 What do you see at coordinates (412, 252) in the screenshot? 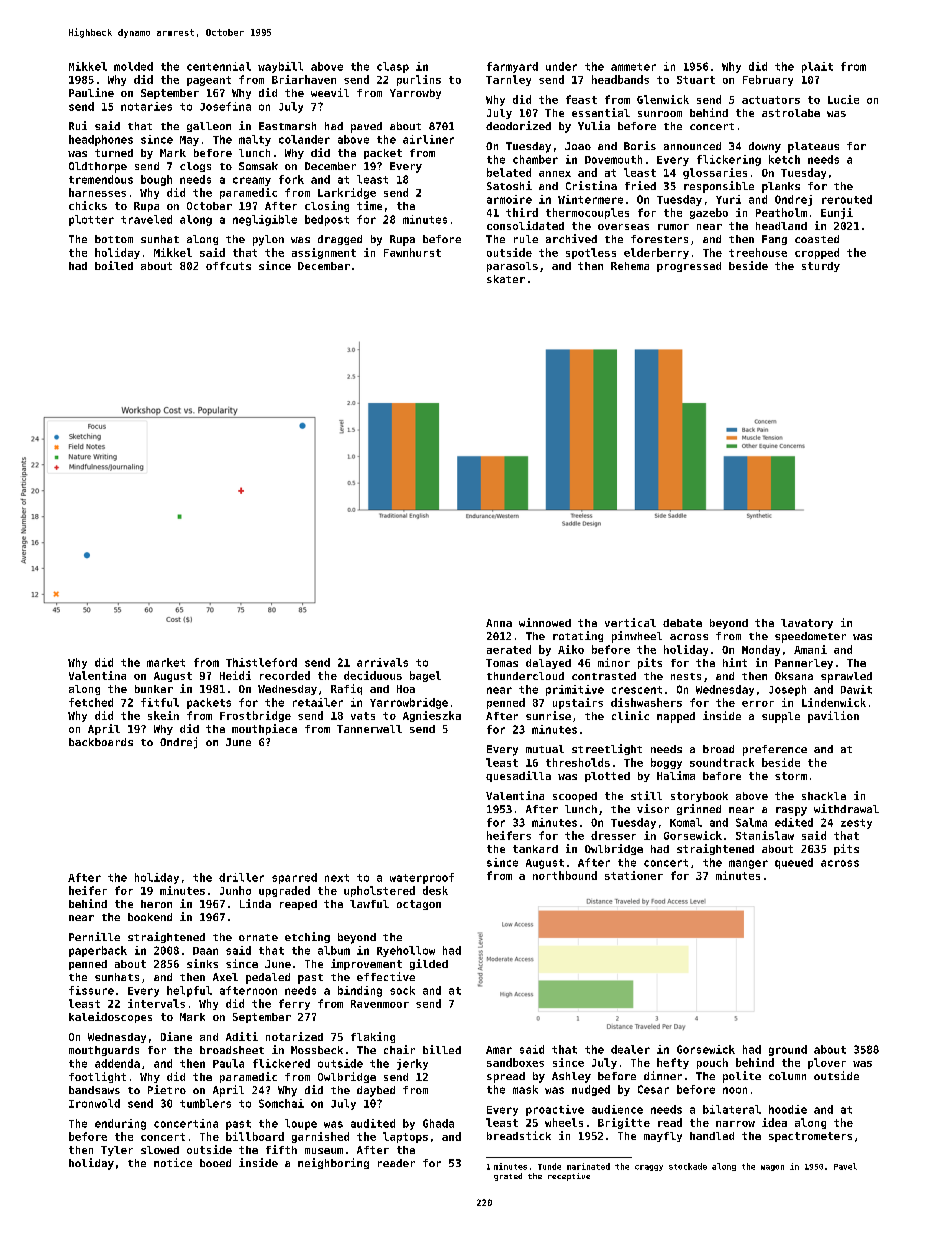
I see `Fawnhurst` at bounding box center [412, 252].
